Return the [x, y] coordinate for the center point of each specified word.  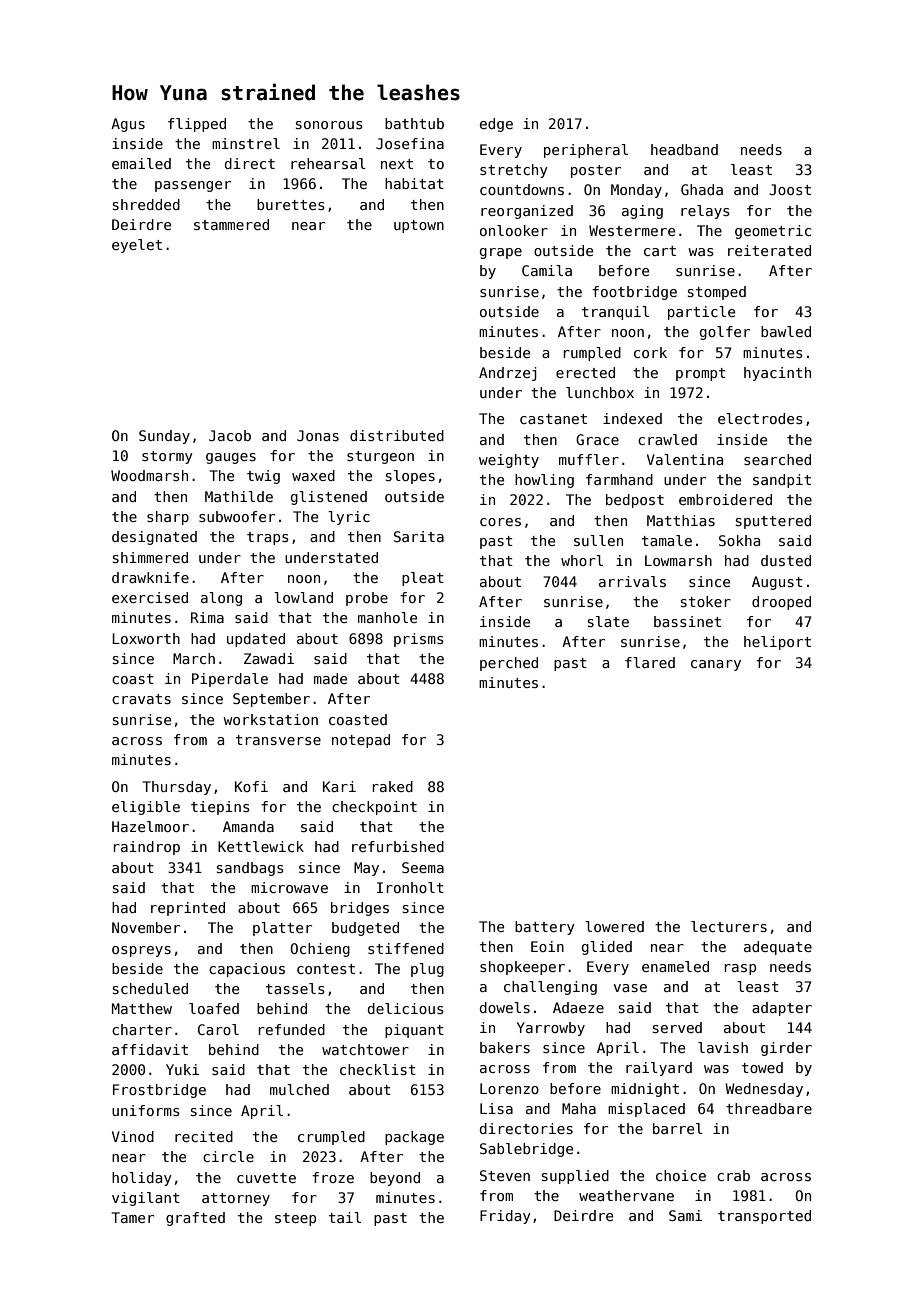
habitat [414, 183]
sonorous [329, 125]
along [221, 599]
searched [777, 459]
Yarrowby [551, 1029]
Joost [790, 189]
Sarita [419, 536]
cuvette [266, 1178]
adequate [778, 948]
